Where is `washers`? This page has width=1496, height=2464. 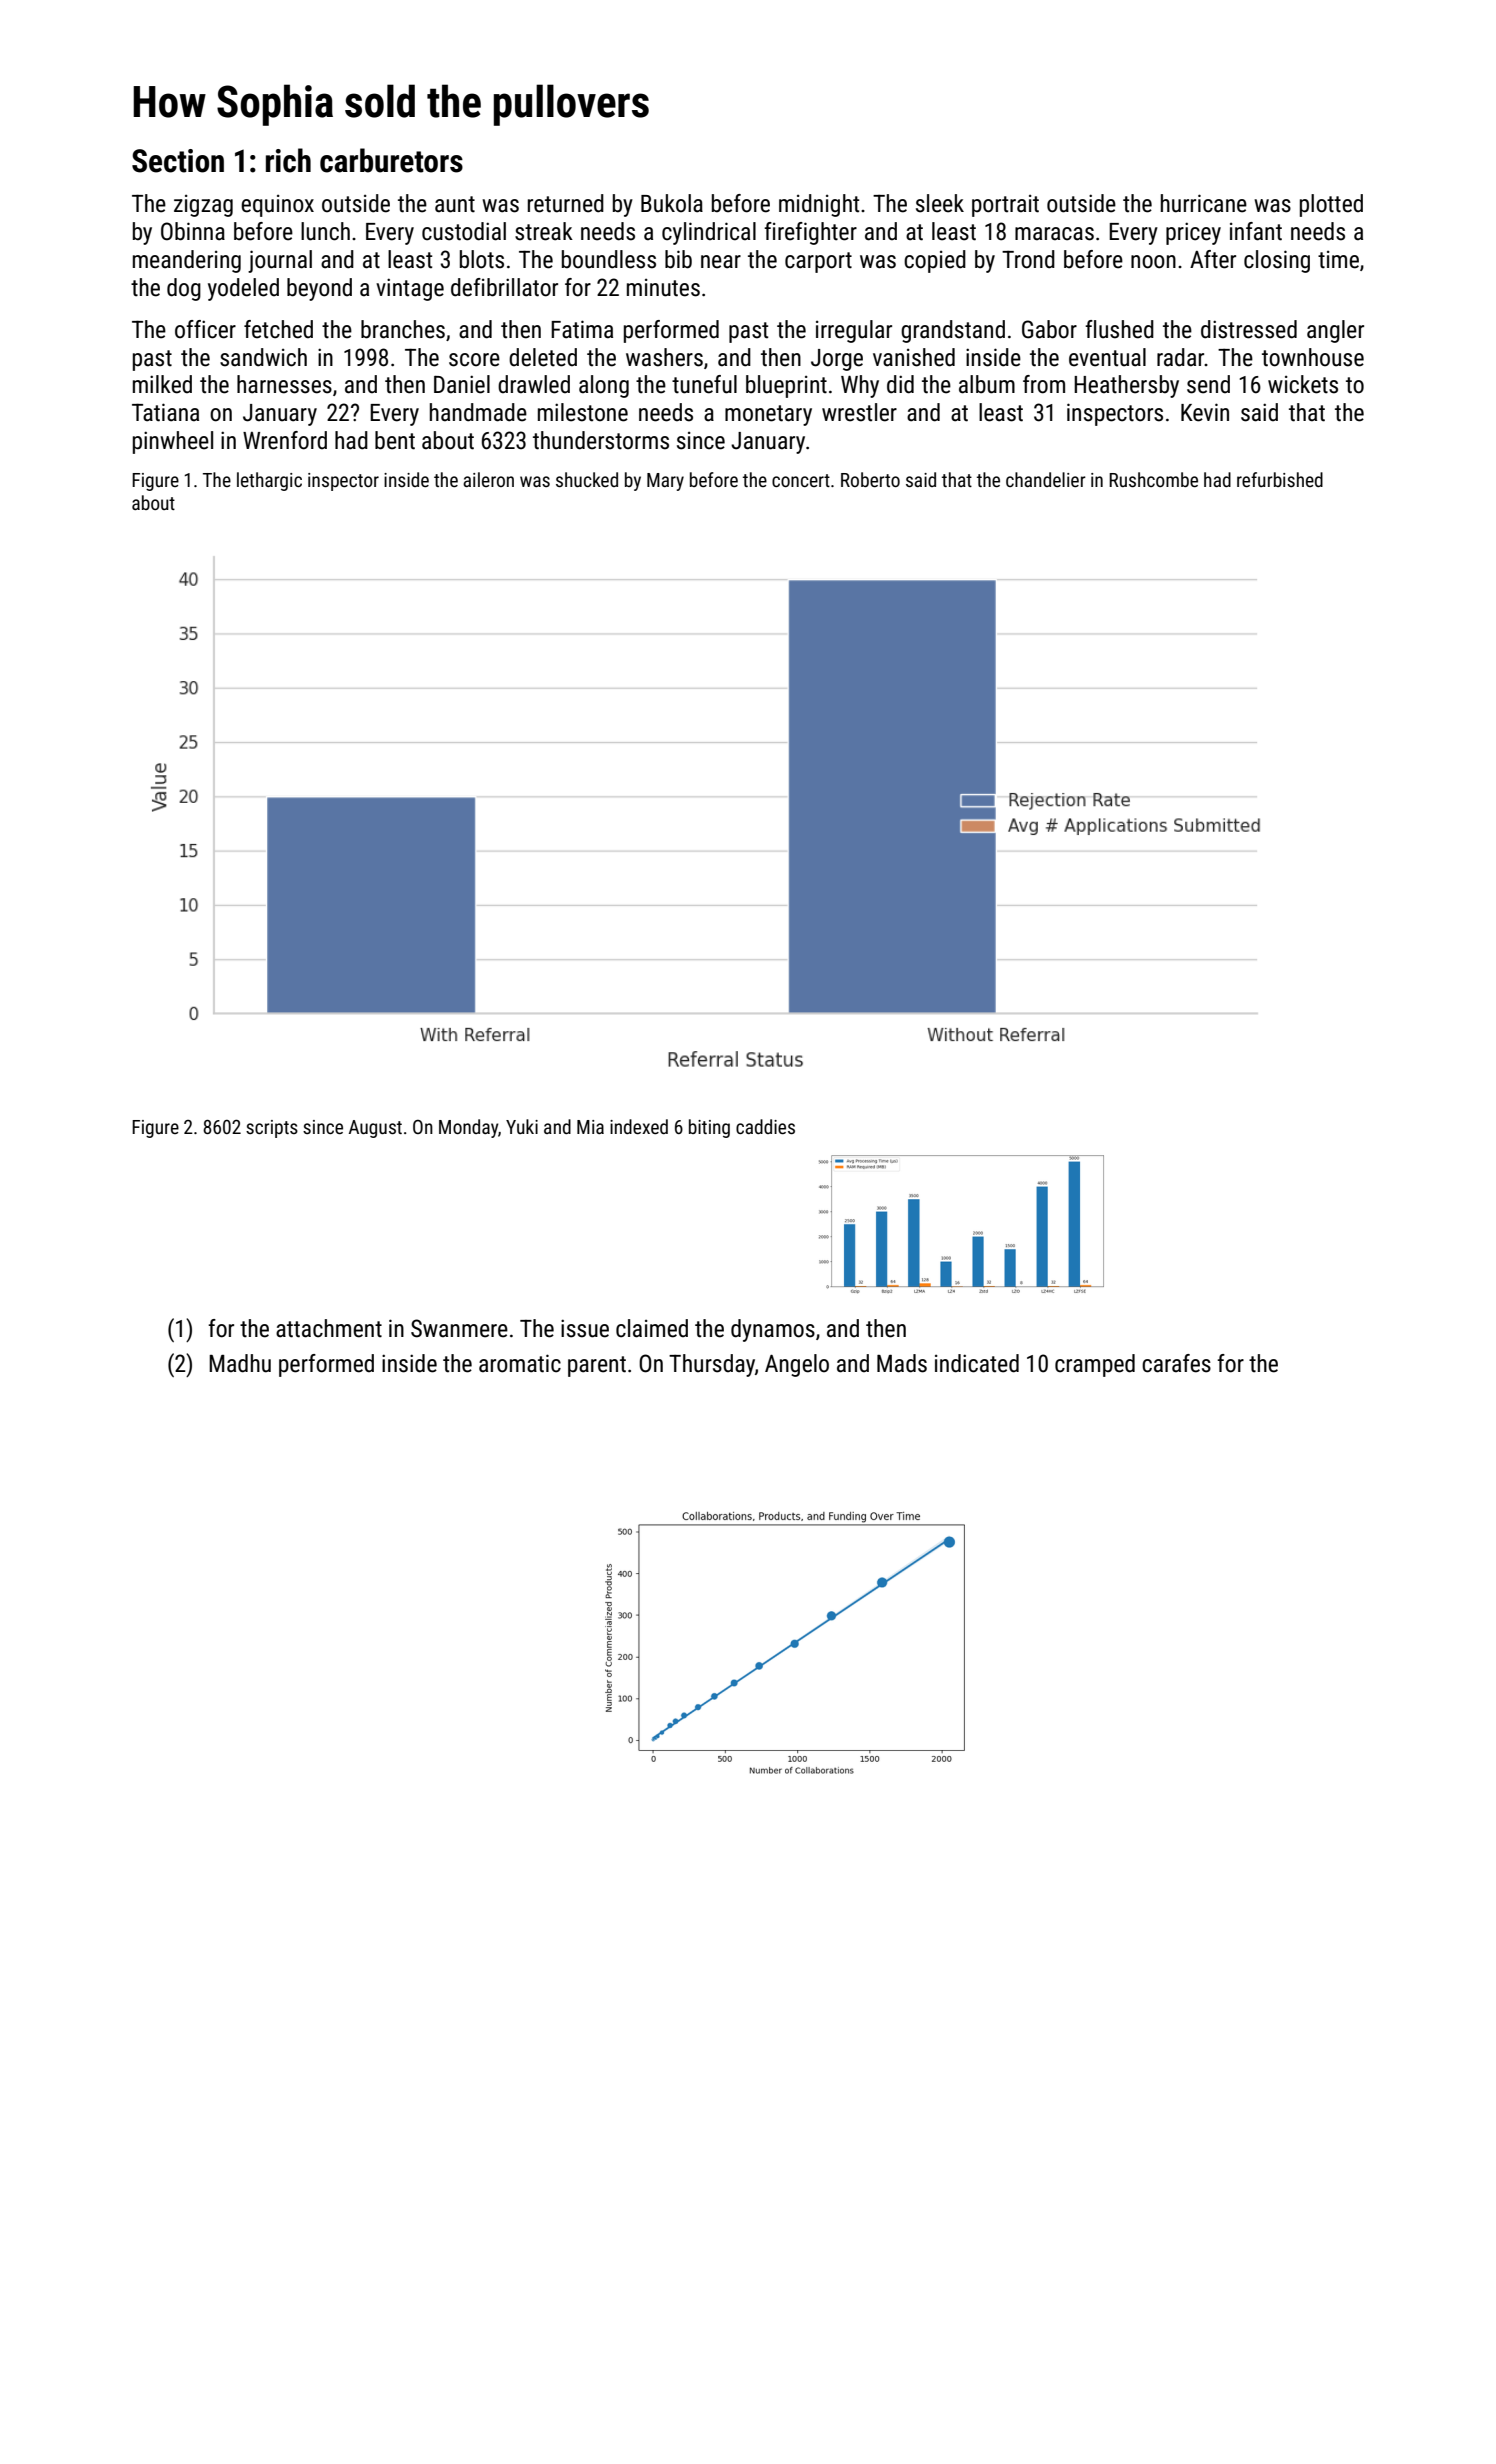 washers is located at coordinates (664, 357).
